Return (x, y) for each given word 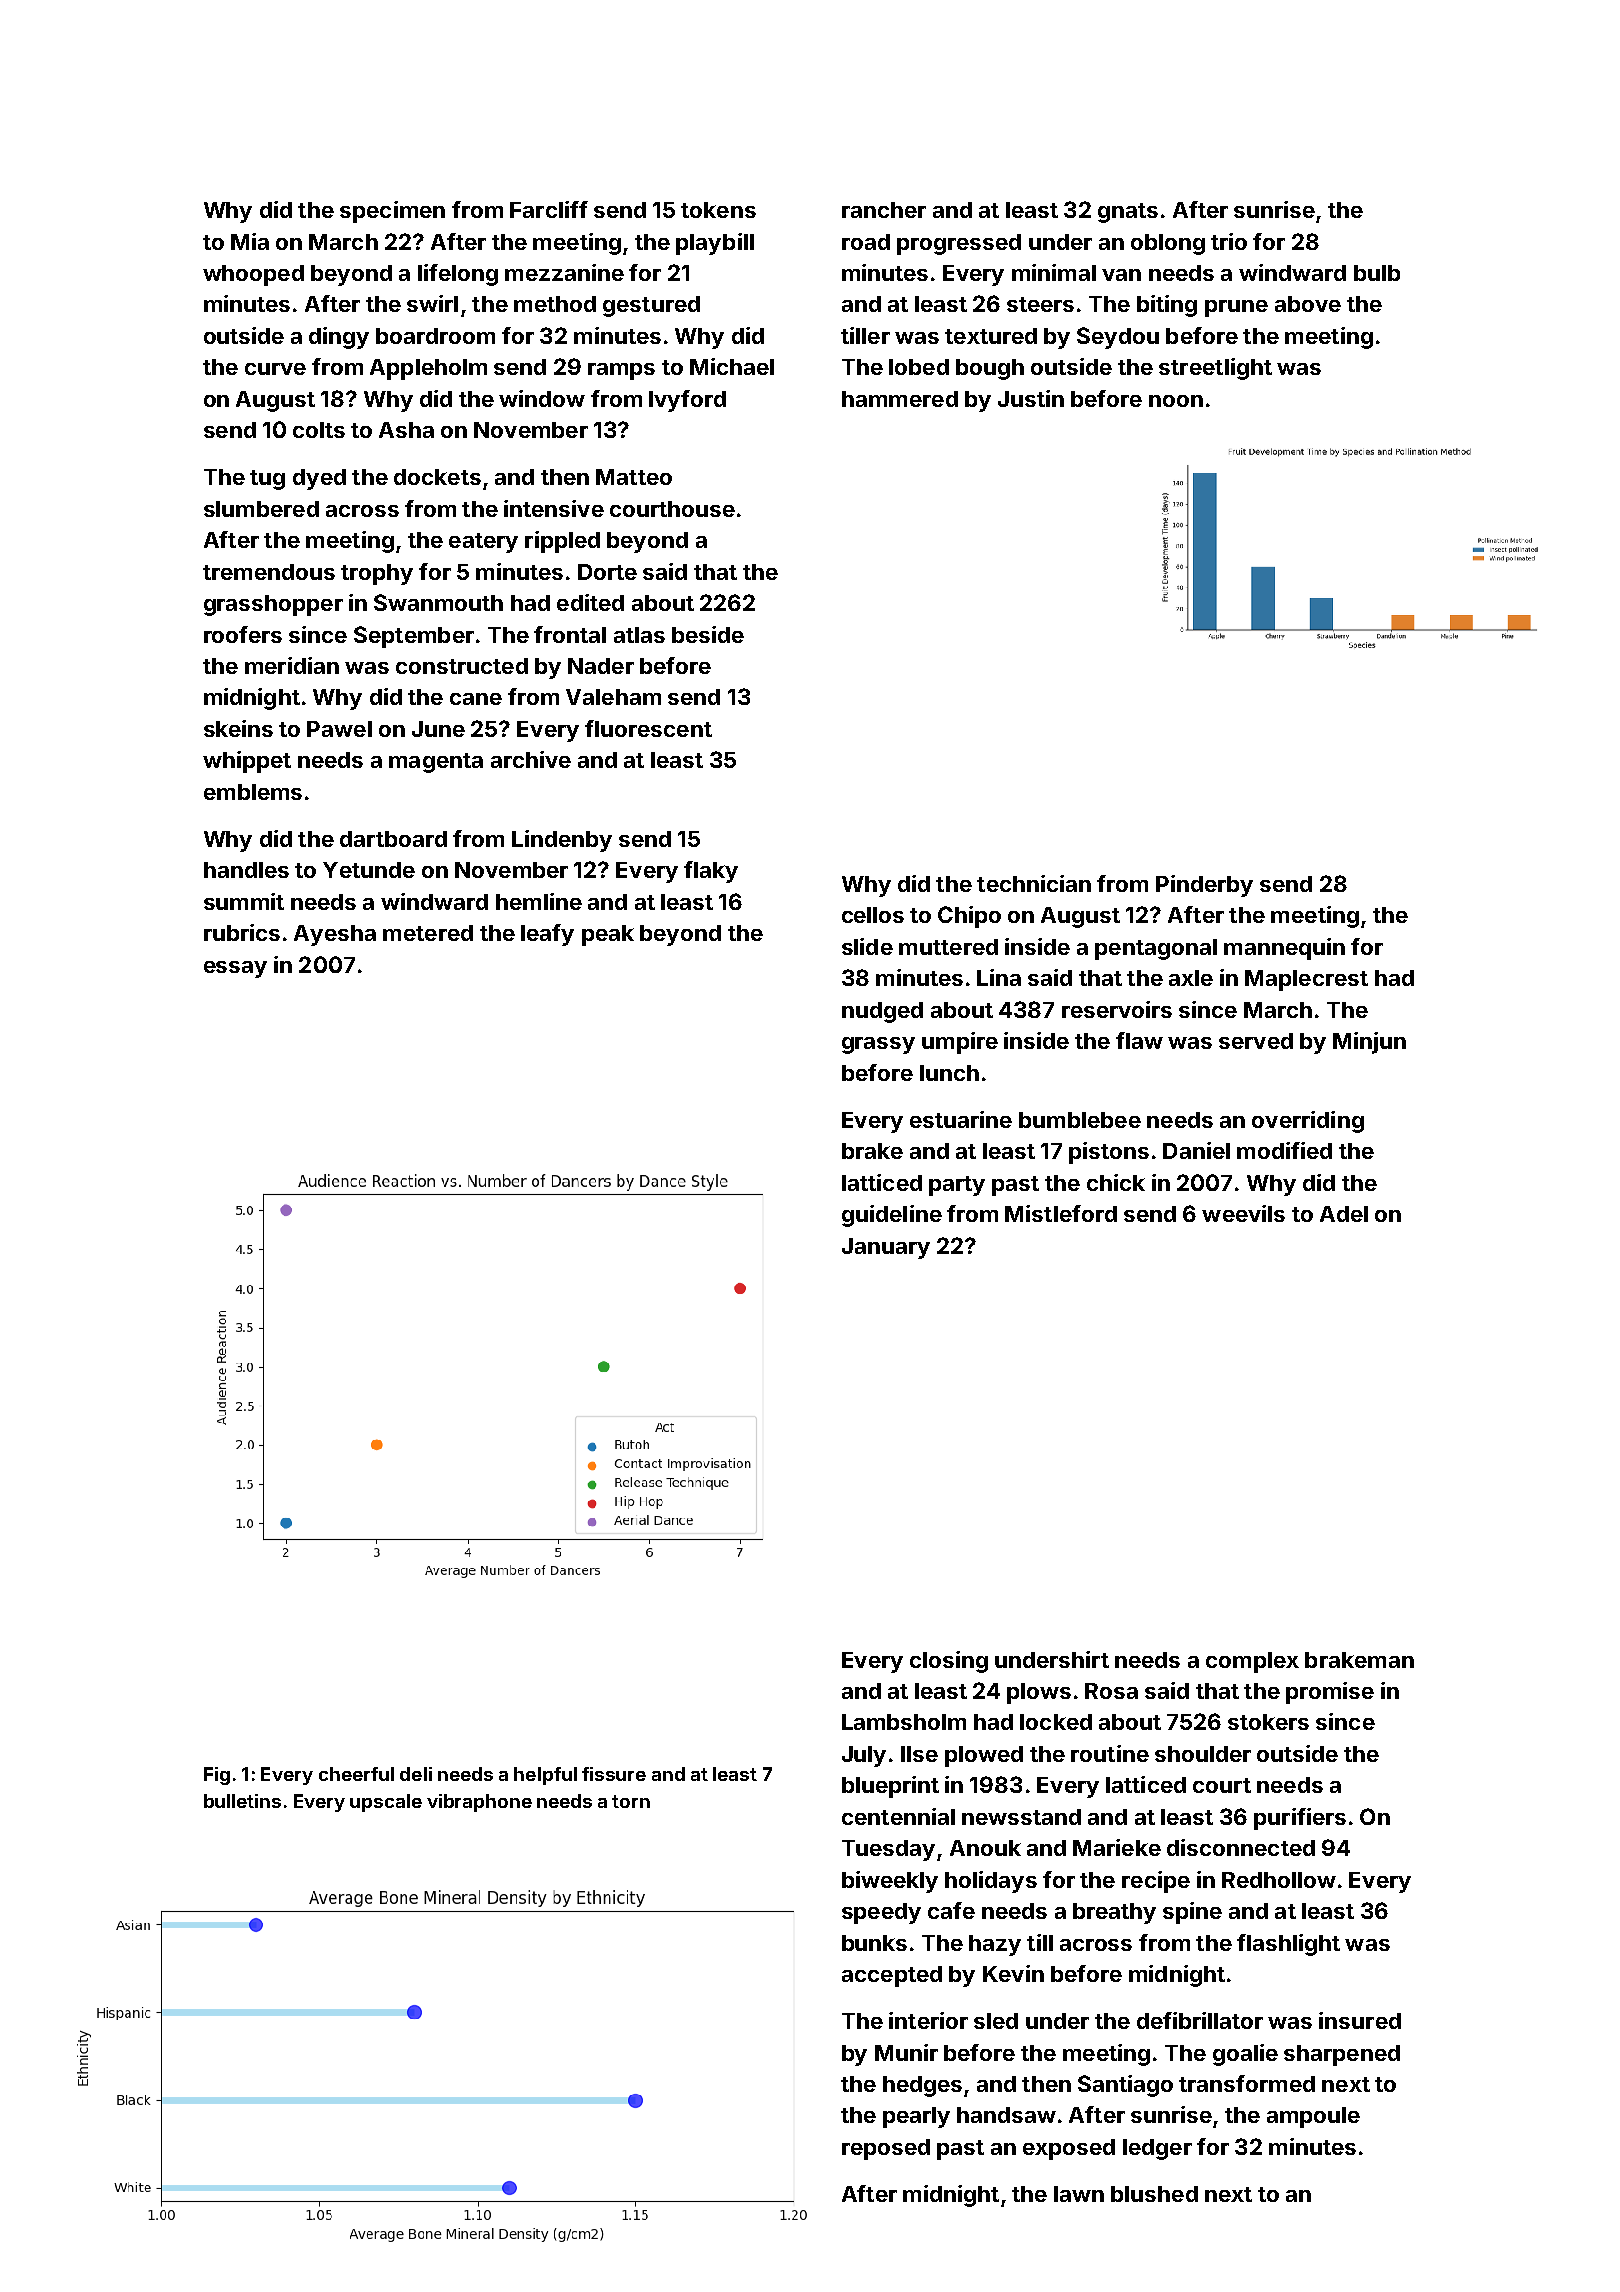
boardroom (435, 336)
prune (1236, 308)
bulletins (242, 1801)
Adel (1344, 1214)
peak (608, 935)
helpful (545, 1776)
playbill (715, 244)
